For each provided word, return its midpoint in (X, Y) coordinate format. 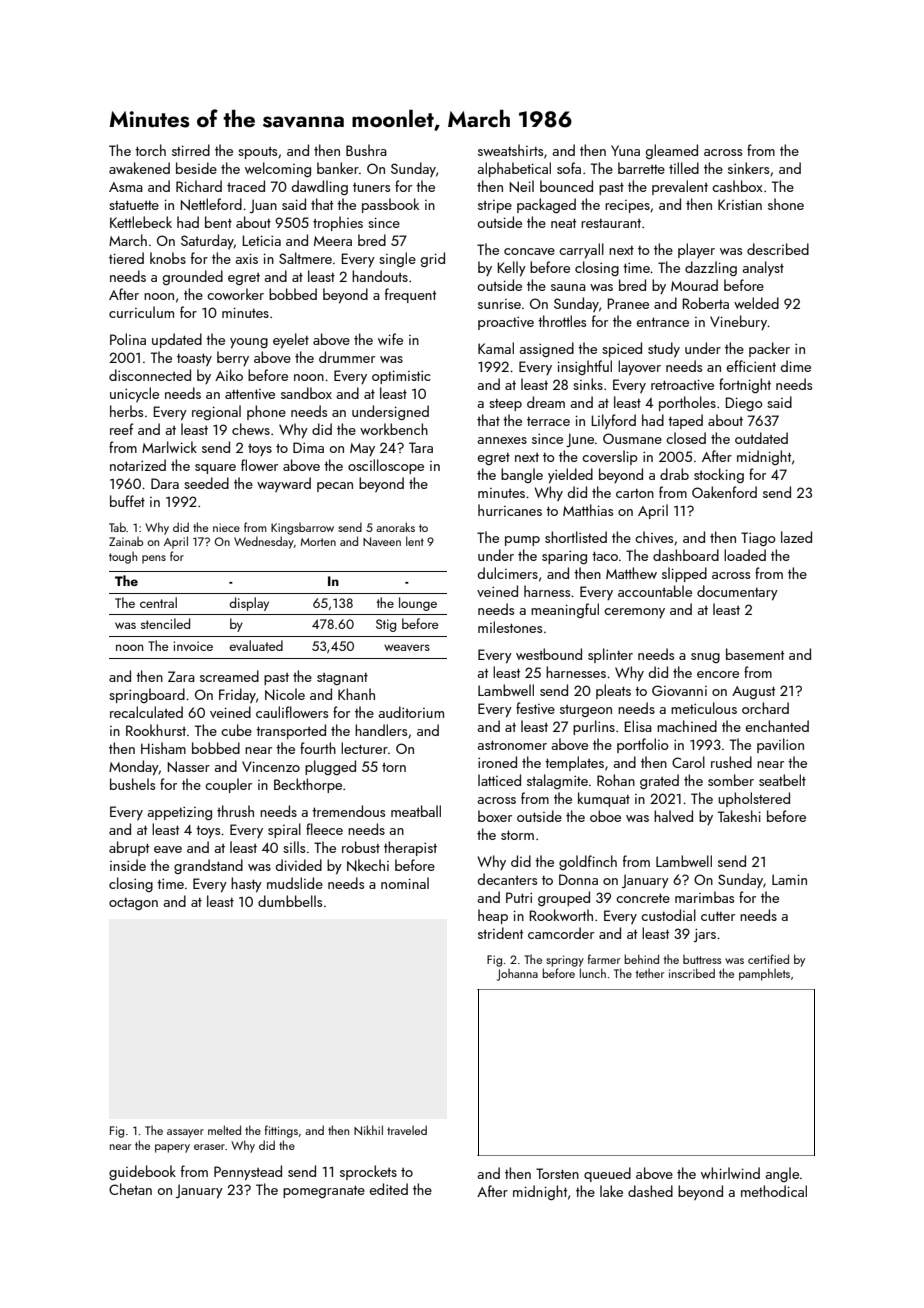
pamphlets (764, 974)
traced (246, 186)
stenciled (165, 623)
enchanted (777, 726)
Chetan (130, 1189)
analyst (763, 268)
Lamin (789, 879)
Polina (128, 339)
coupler (228, 785)
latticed (499, 780)
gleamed (672, 151)
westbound (549, 654)
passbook (390, 205)
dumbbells (290, 901)
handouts (380, 276)
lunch (593, 973)
